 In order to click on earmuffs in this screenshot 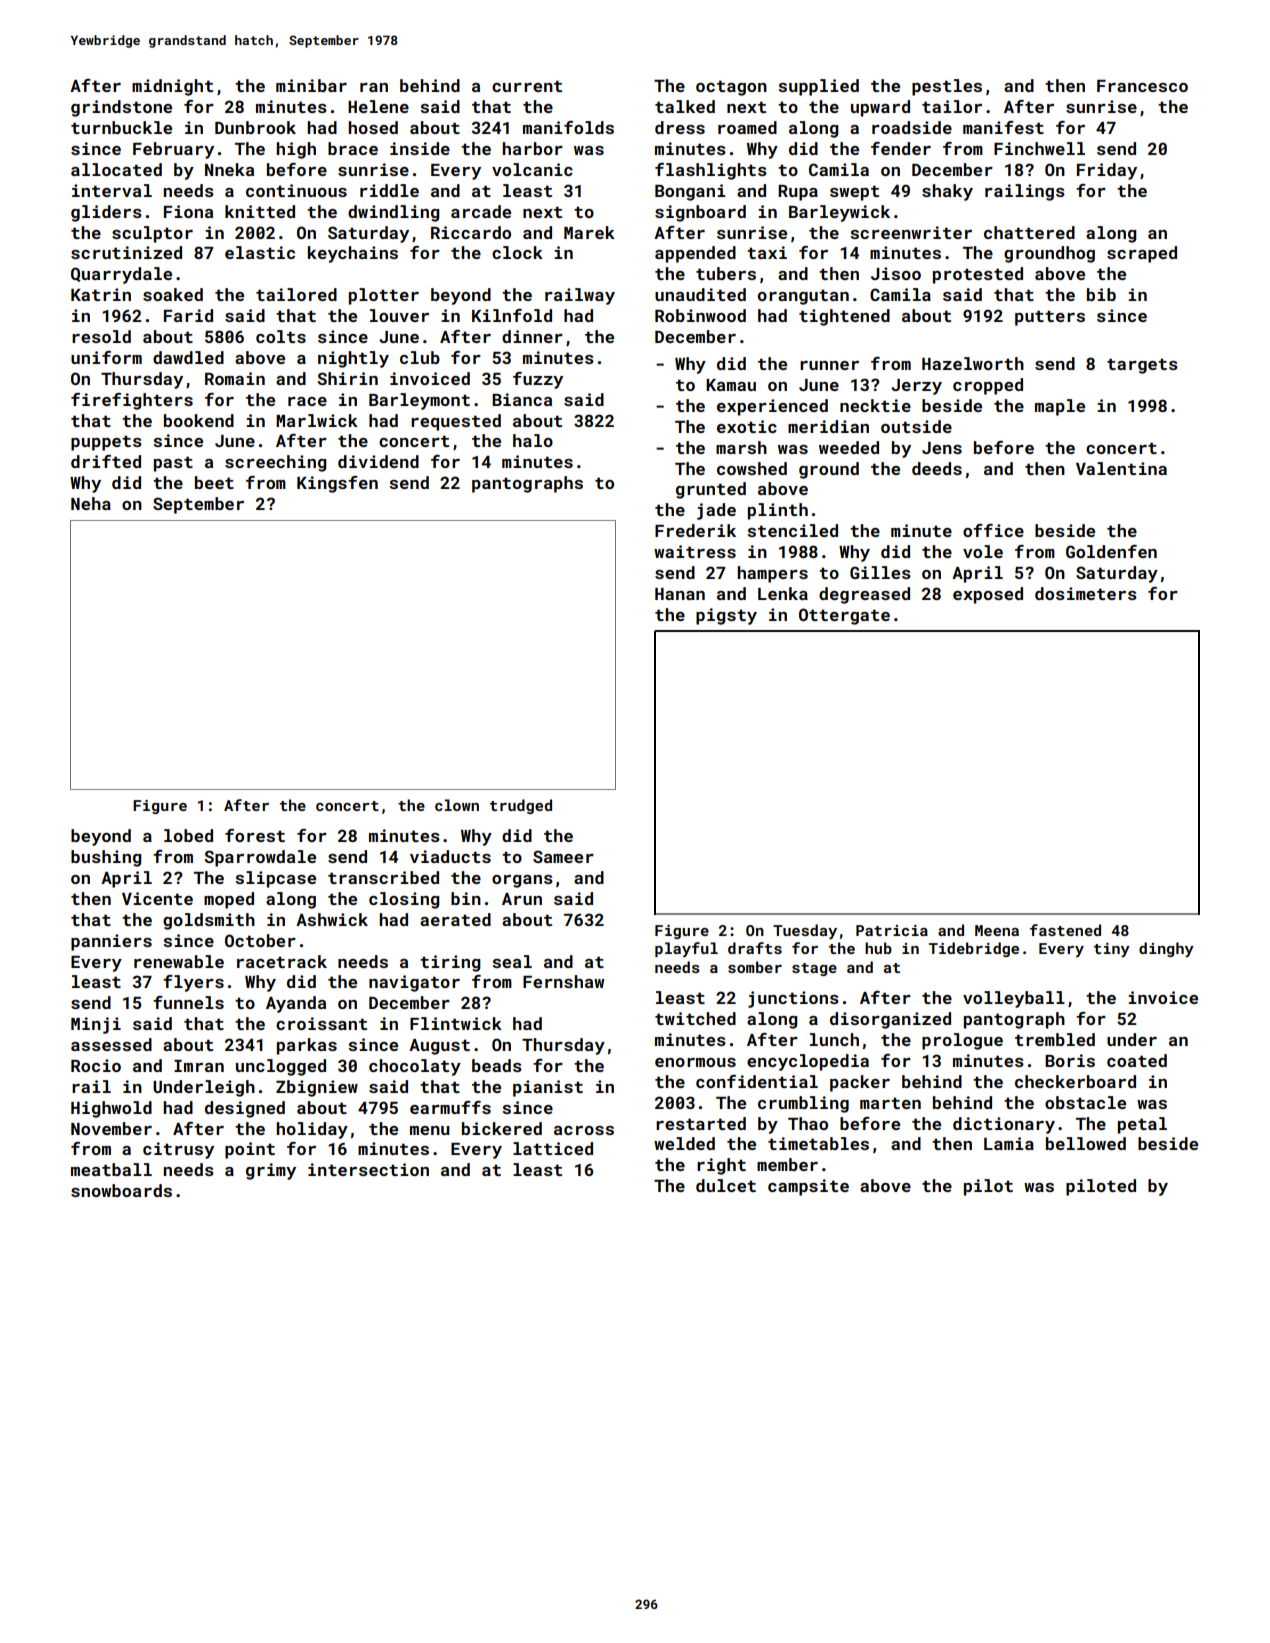, I will do `click(450, 1107)`.
